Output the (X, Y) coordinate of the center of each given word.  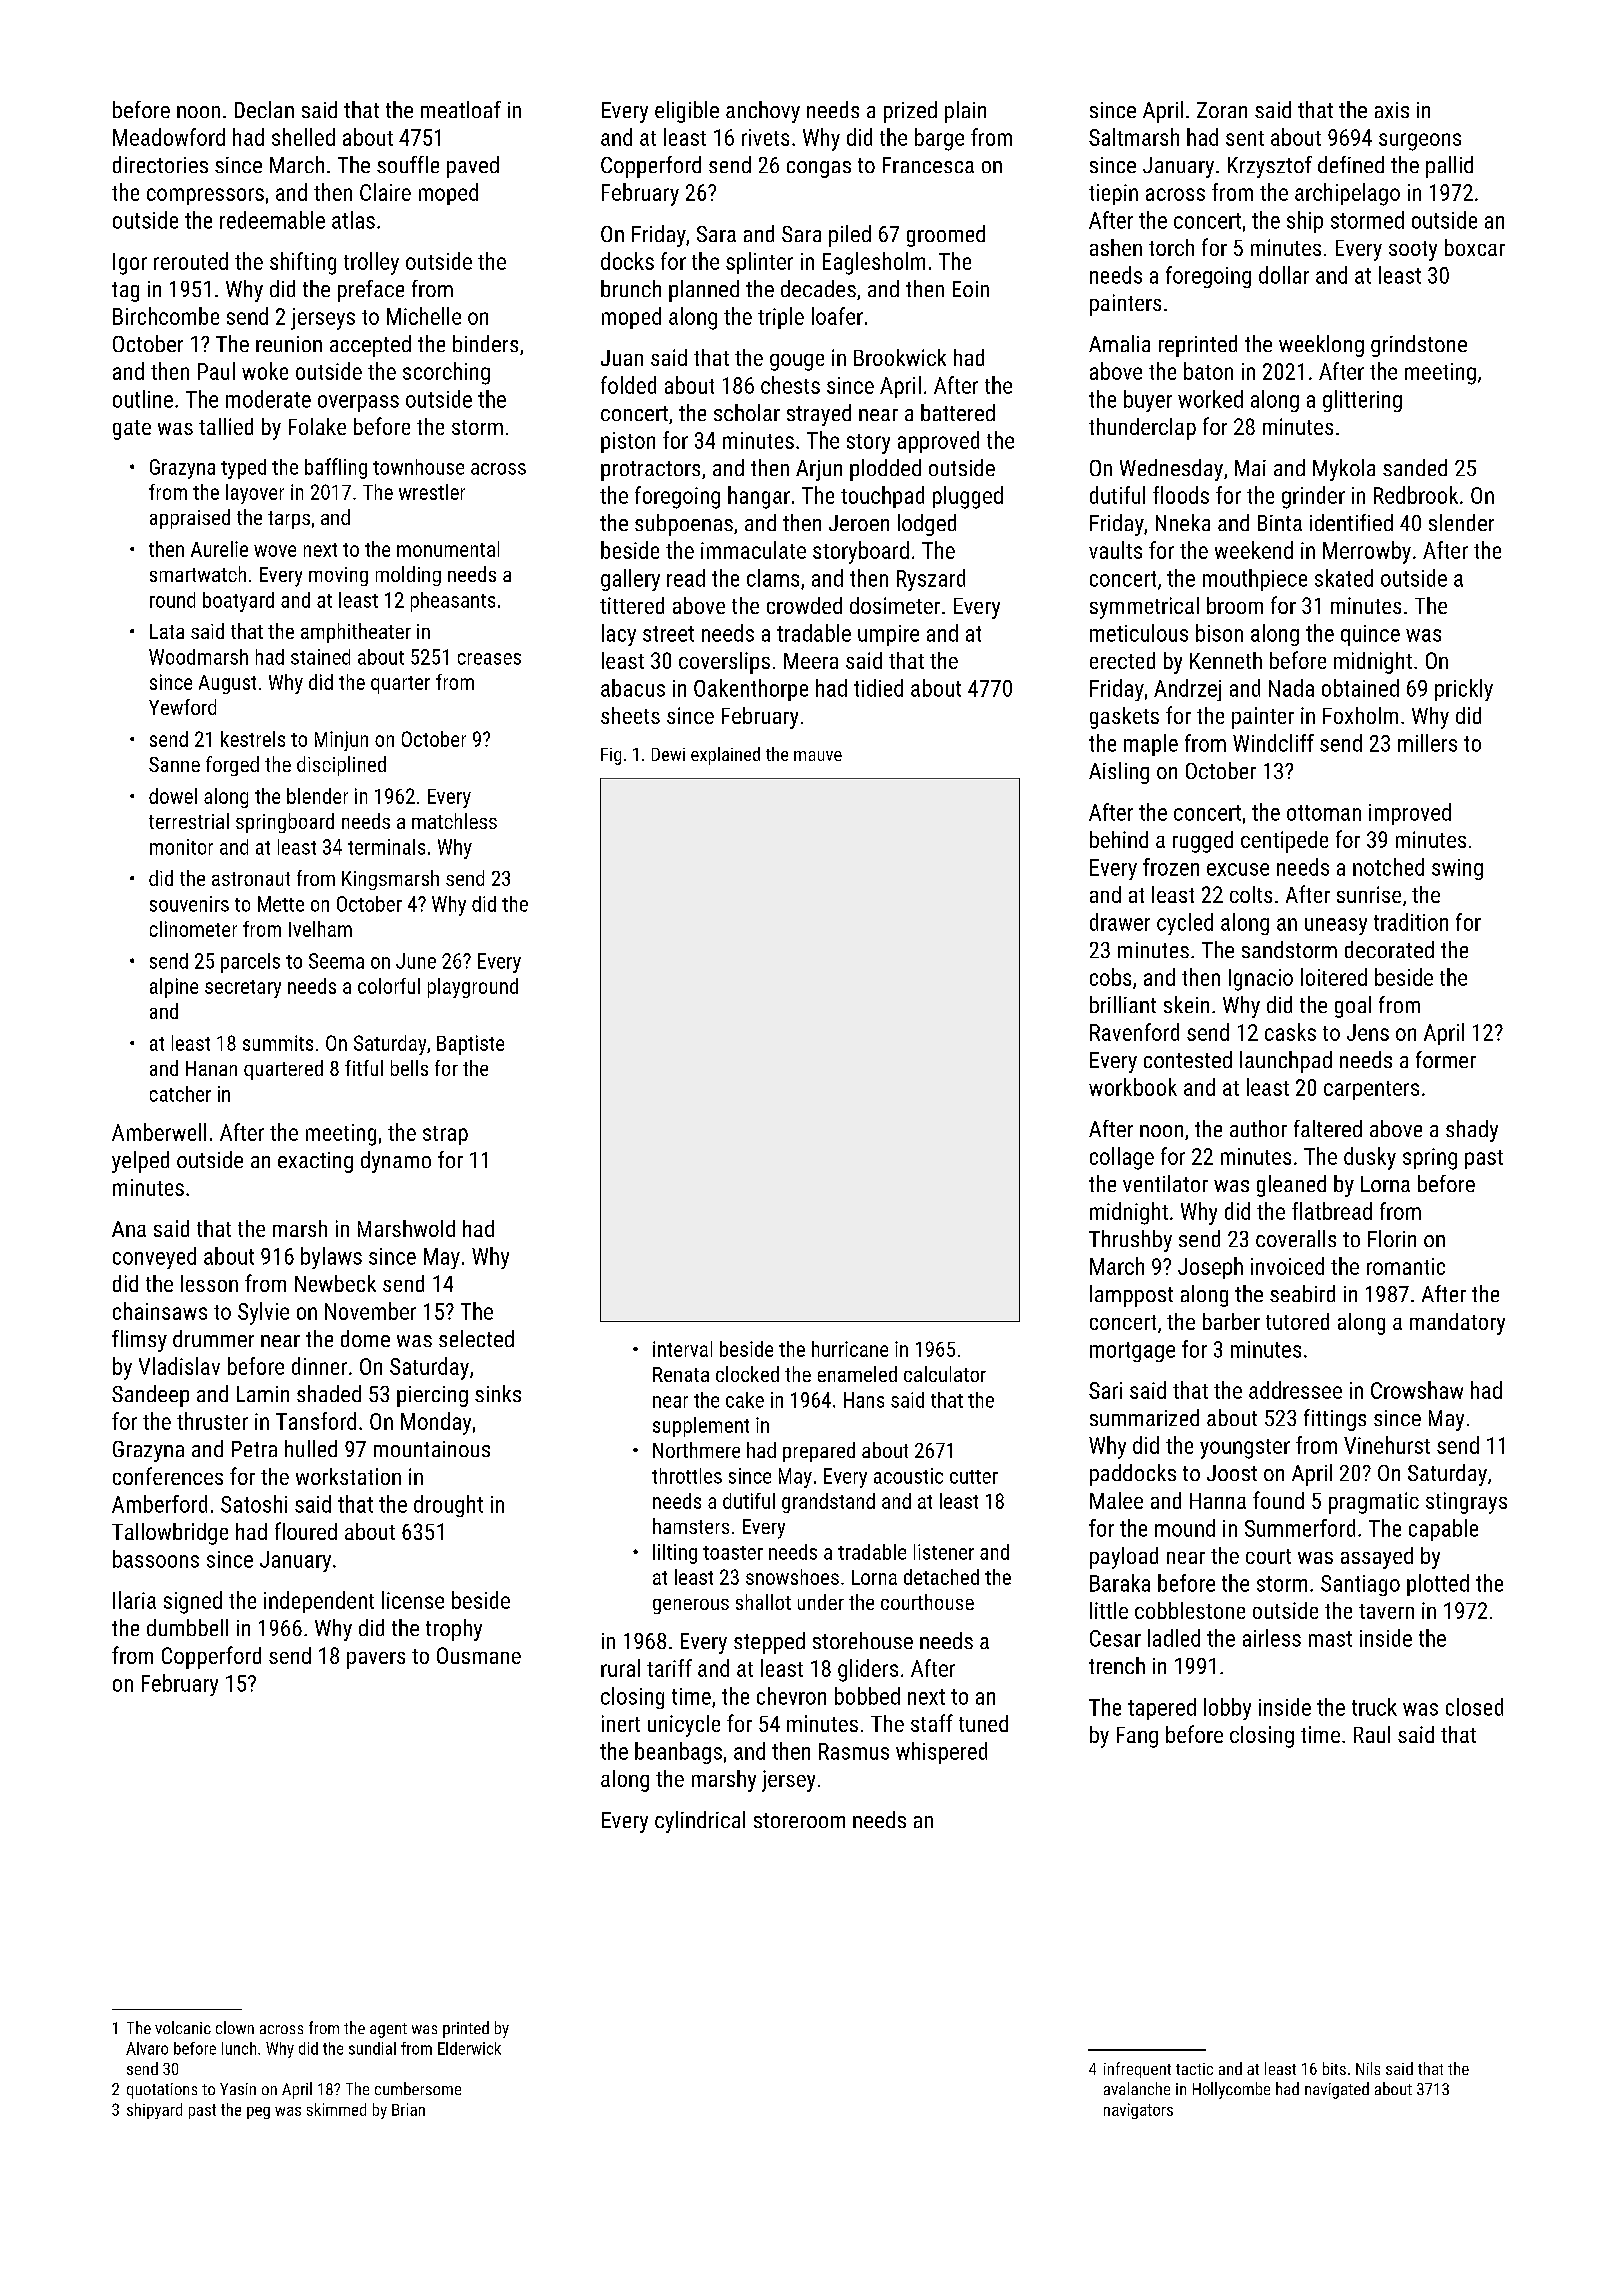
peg (258, 2113)
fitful (364, 1068)
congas (819, 169)
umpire (888, 635)
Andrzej (1187, 690)
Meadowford (169, 137)
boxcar (1475, 247)
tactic (1194, 2069)
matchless (454, 821)
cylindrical (700, 1822)
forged (232, 766)
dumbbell (187, 1627)
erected (1122, 660)
